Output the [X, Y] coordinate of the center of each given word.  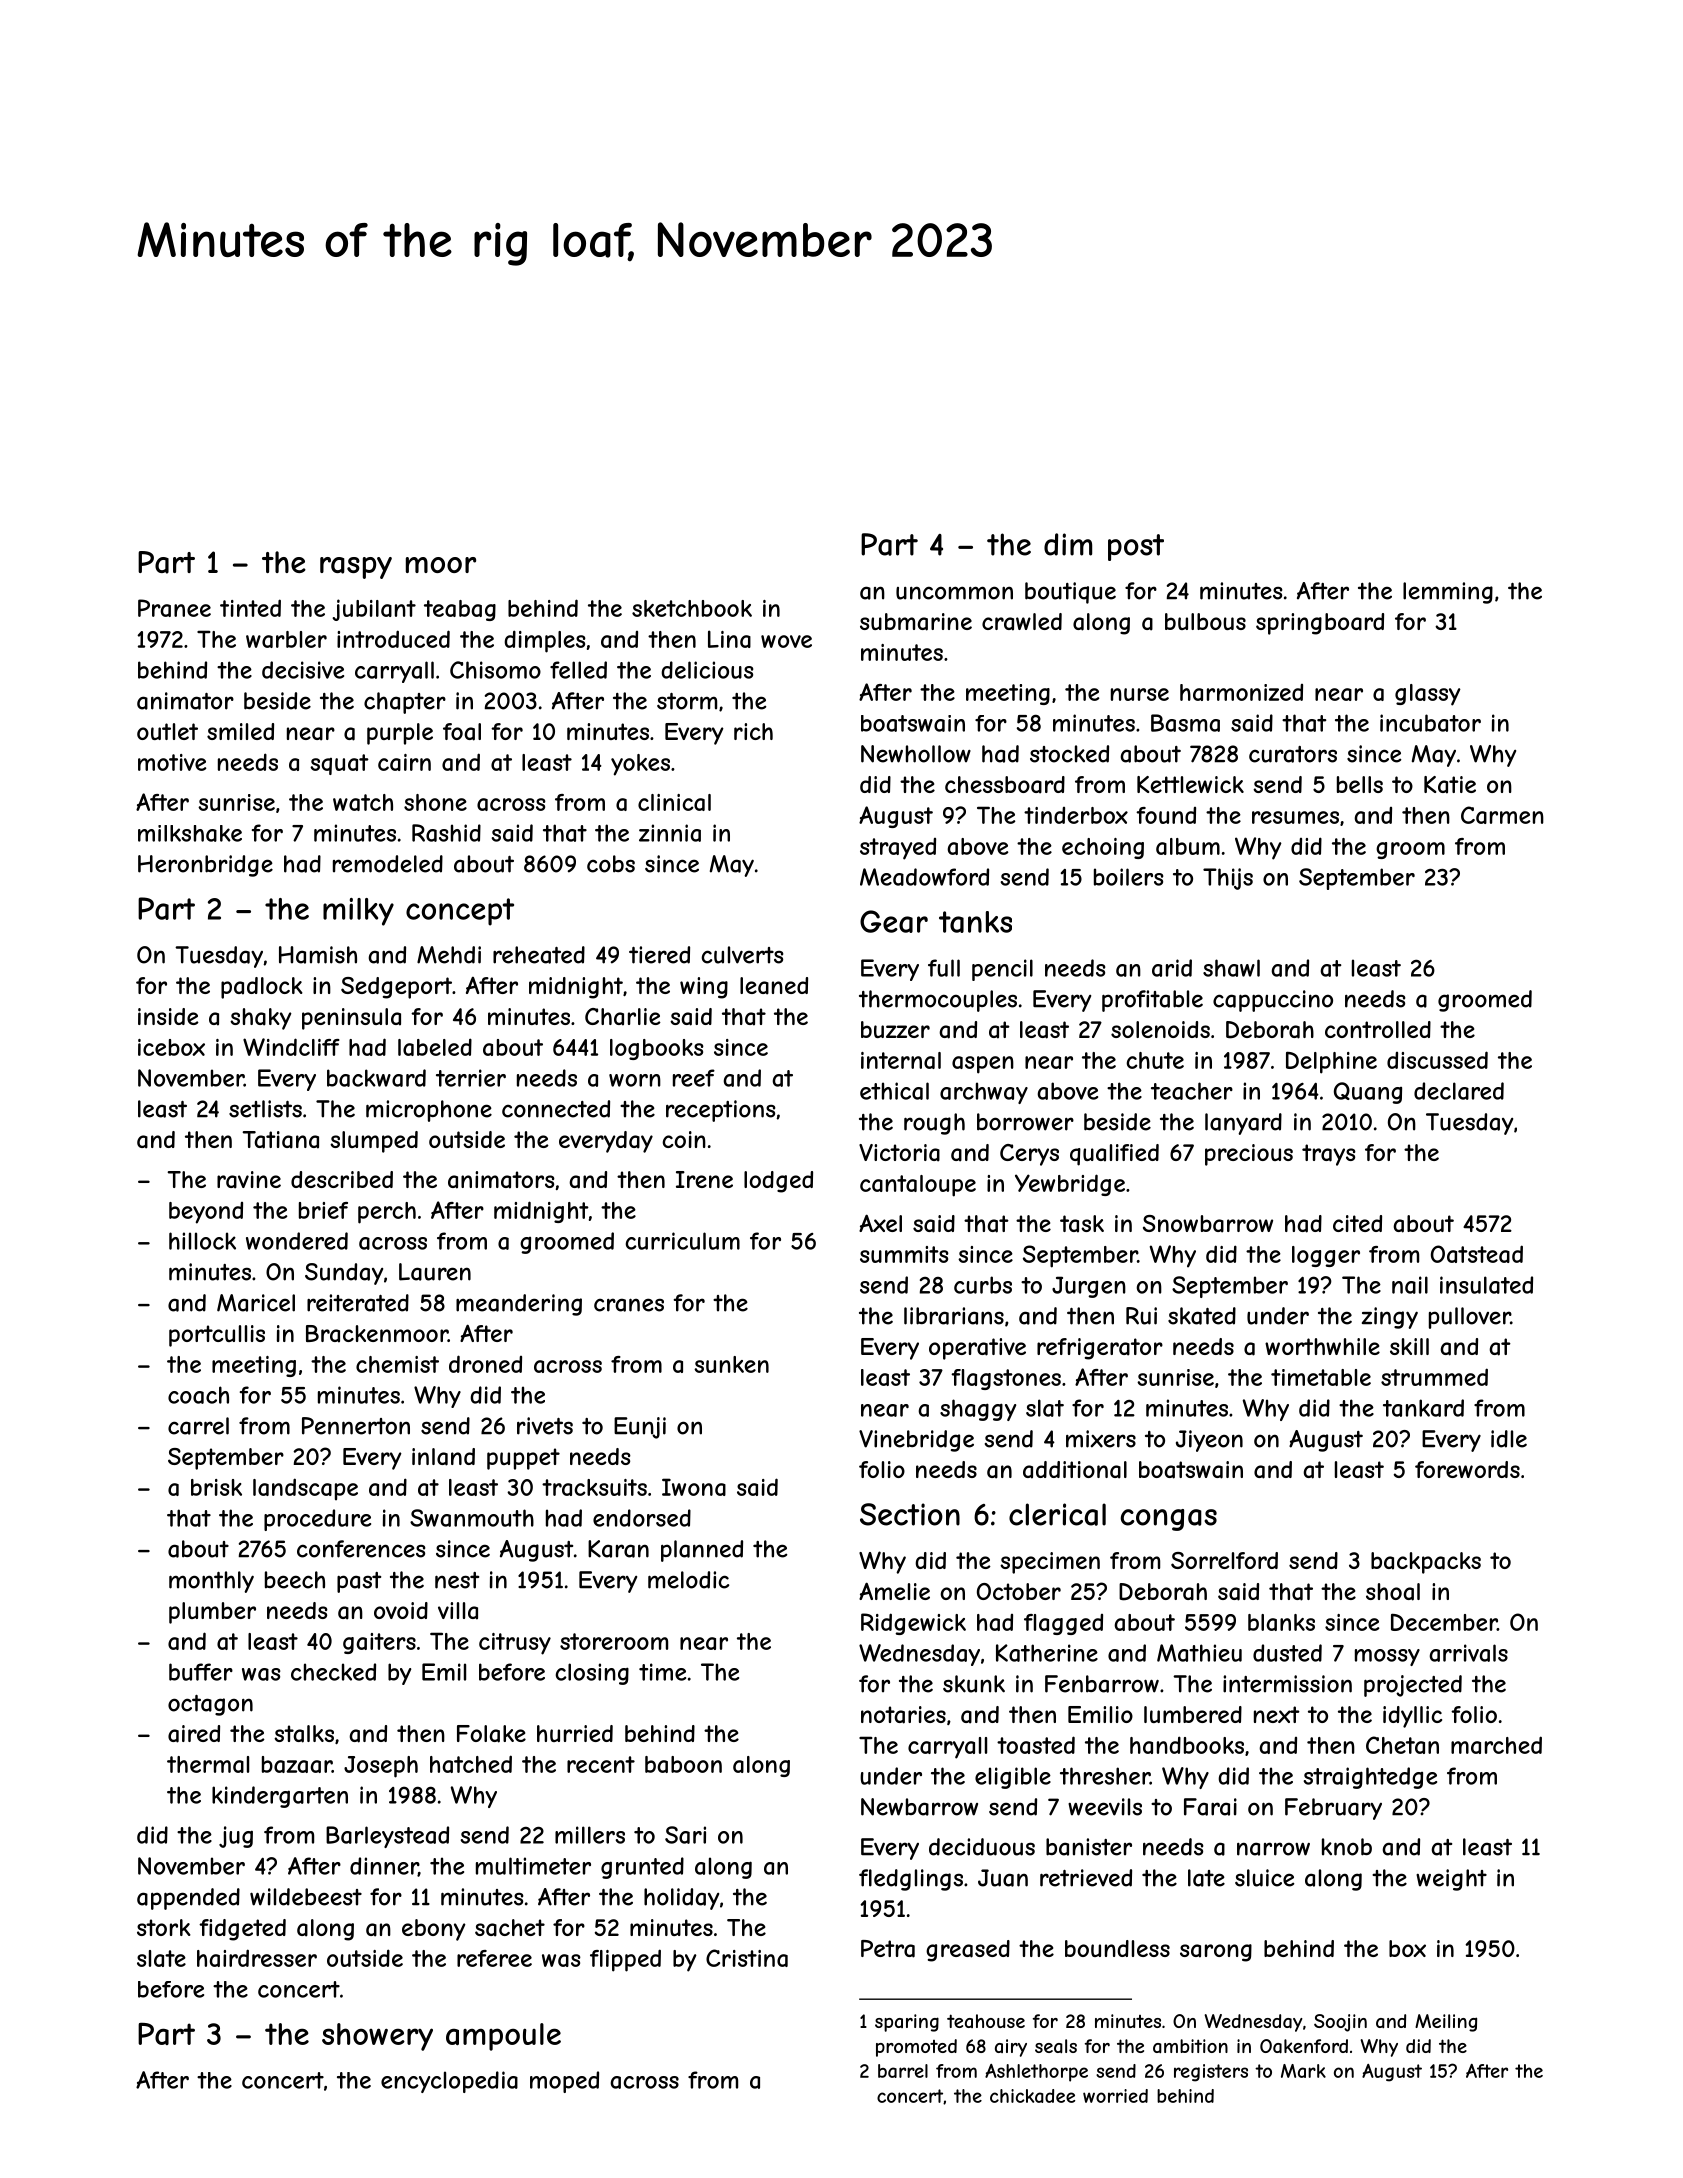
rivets [545, 1426]
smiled [240, 731]
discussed [1437, 1060]
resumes [1295, 817]
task [1082, 1224]
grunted [642, 1868]
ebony [434, 1930]
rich [753, 731]
